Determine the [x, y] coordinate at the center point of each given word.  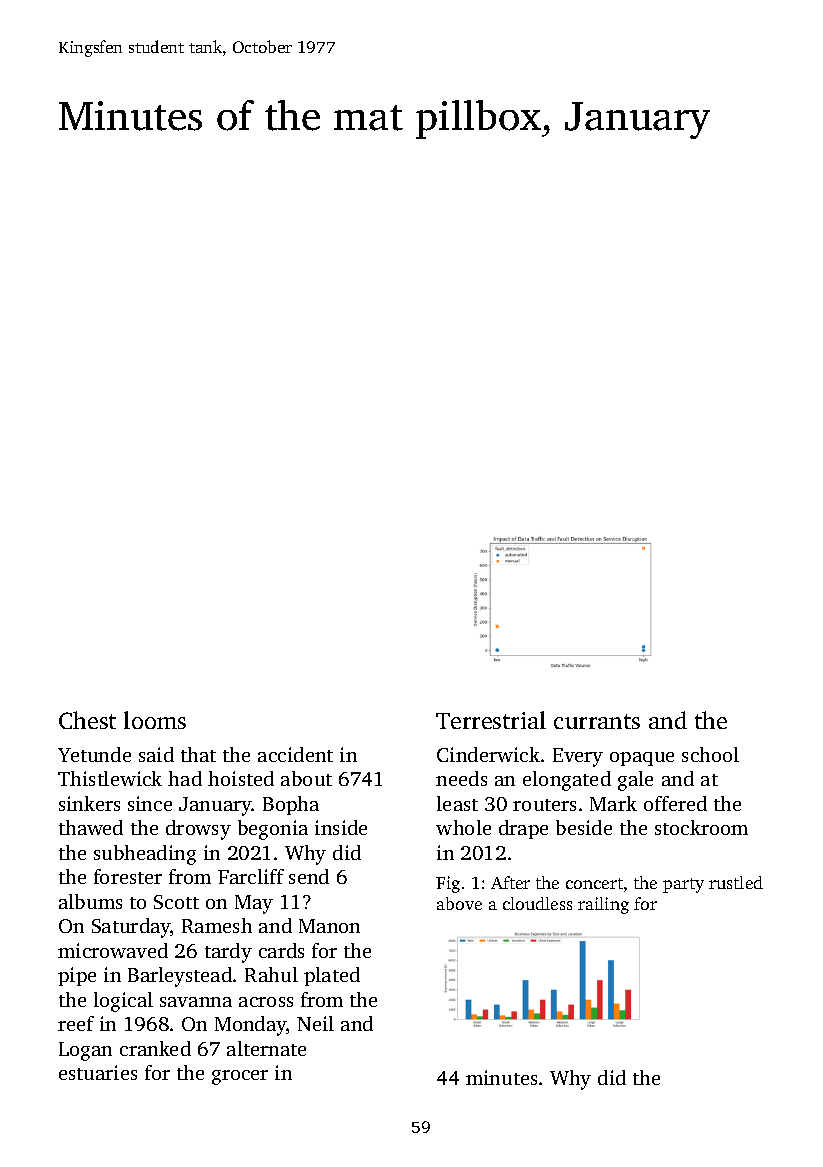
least [457, 803]
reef [76, 1023]
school [710, 754]
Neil [315, 1023]
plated [332, 976]
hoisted [241, 778]
